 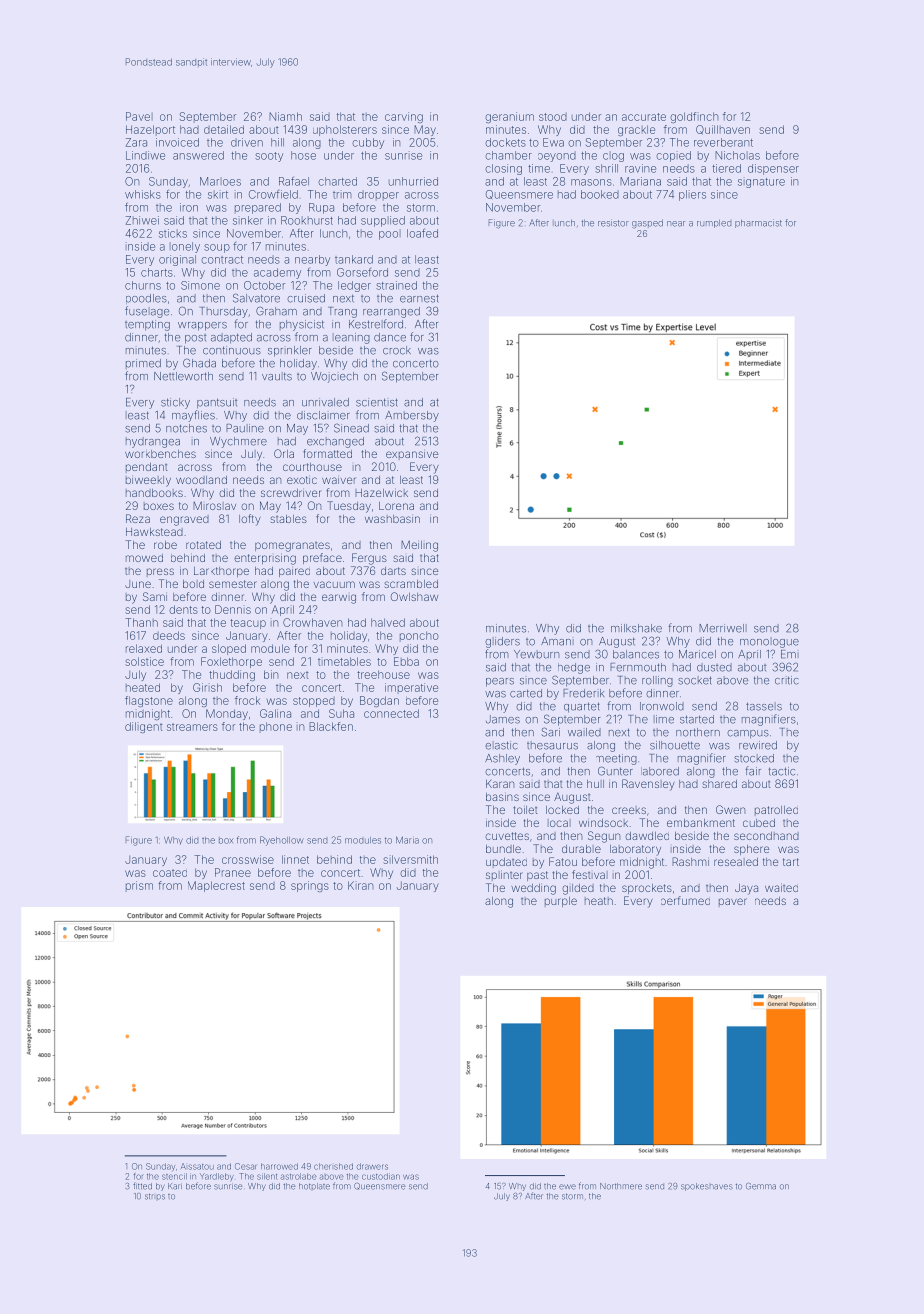 What do you see at coordinates (216, 886) in the image?
I see `Maplecrest` at bounding box center [216, 886].
